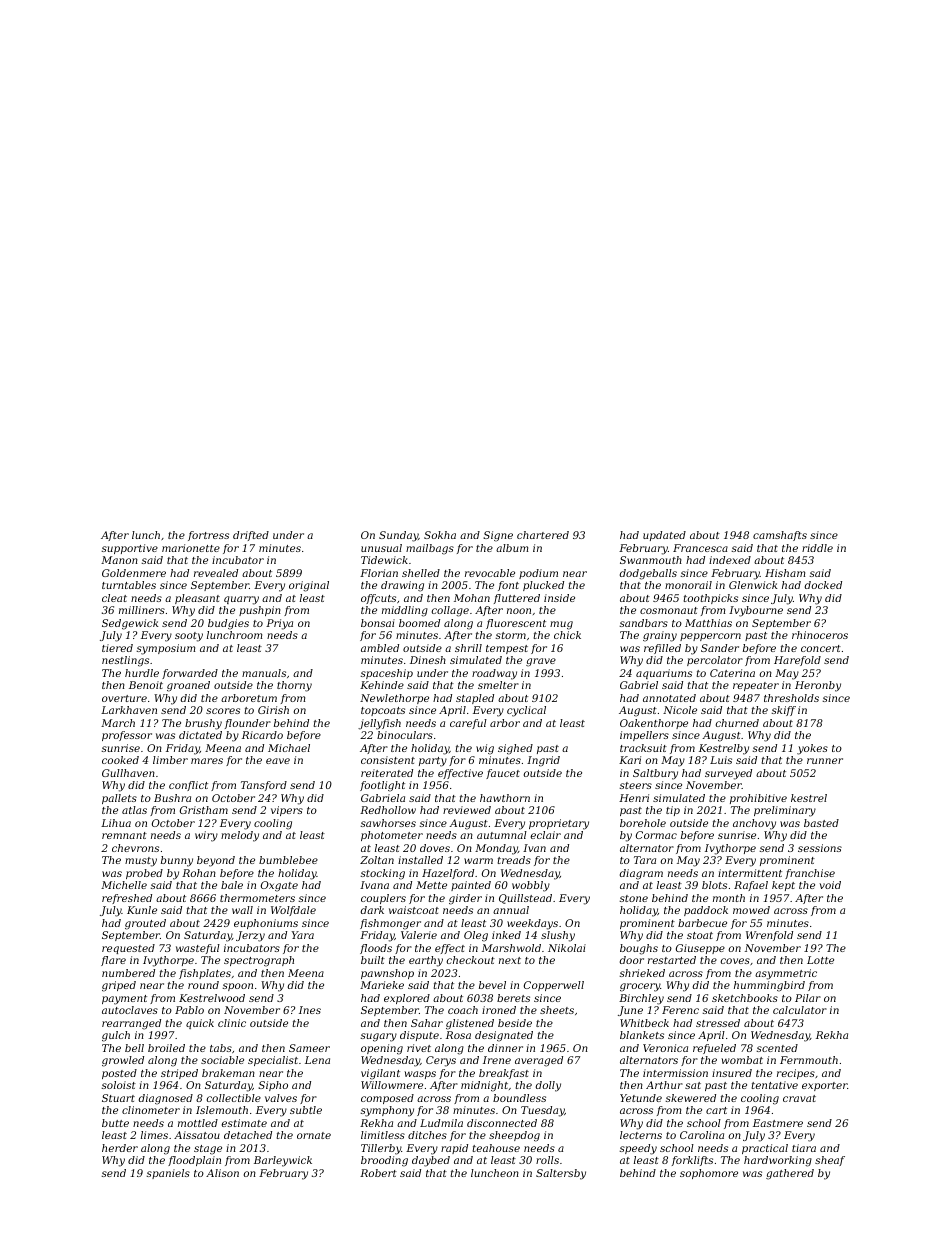 This screenshot has height=1233, width=952. What do you see at coordinates (820, 635) in the screenshot?
I see `rhinoceros` at bounding box center [820, 635].
